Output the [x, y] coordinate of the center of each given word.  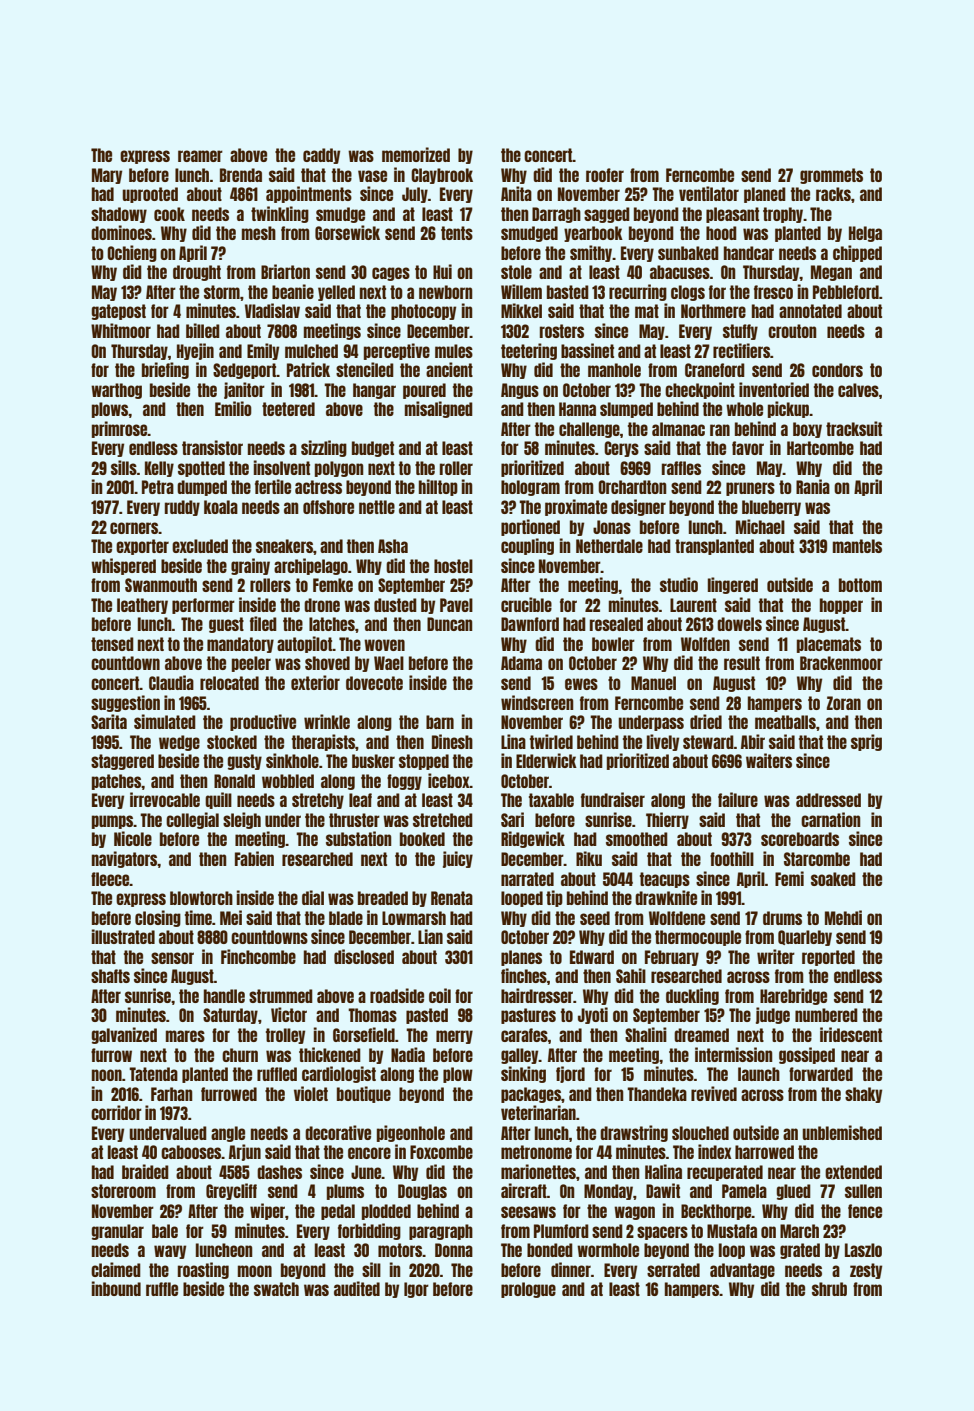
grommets [831, 176]
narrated [527, 879]
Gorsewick [347, 232]
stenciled [365, 369]
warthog [116, 391]
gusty [245, 762]
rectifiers [741, 350]
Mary [107, 176]
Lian [430, 936]
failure [738, 799]
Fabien [254, 858]
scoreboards [800, 839]
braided [145, 1171]
